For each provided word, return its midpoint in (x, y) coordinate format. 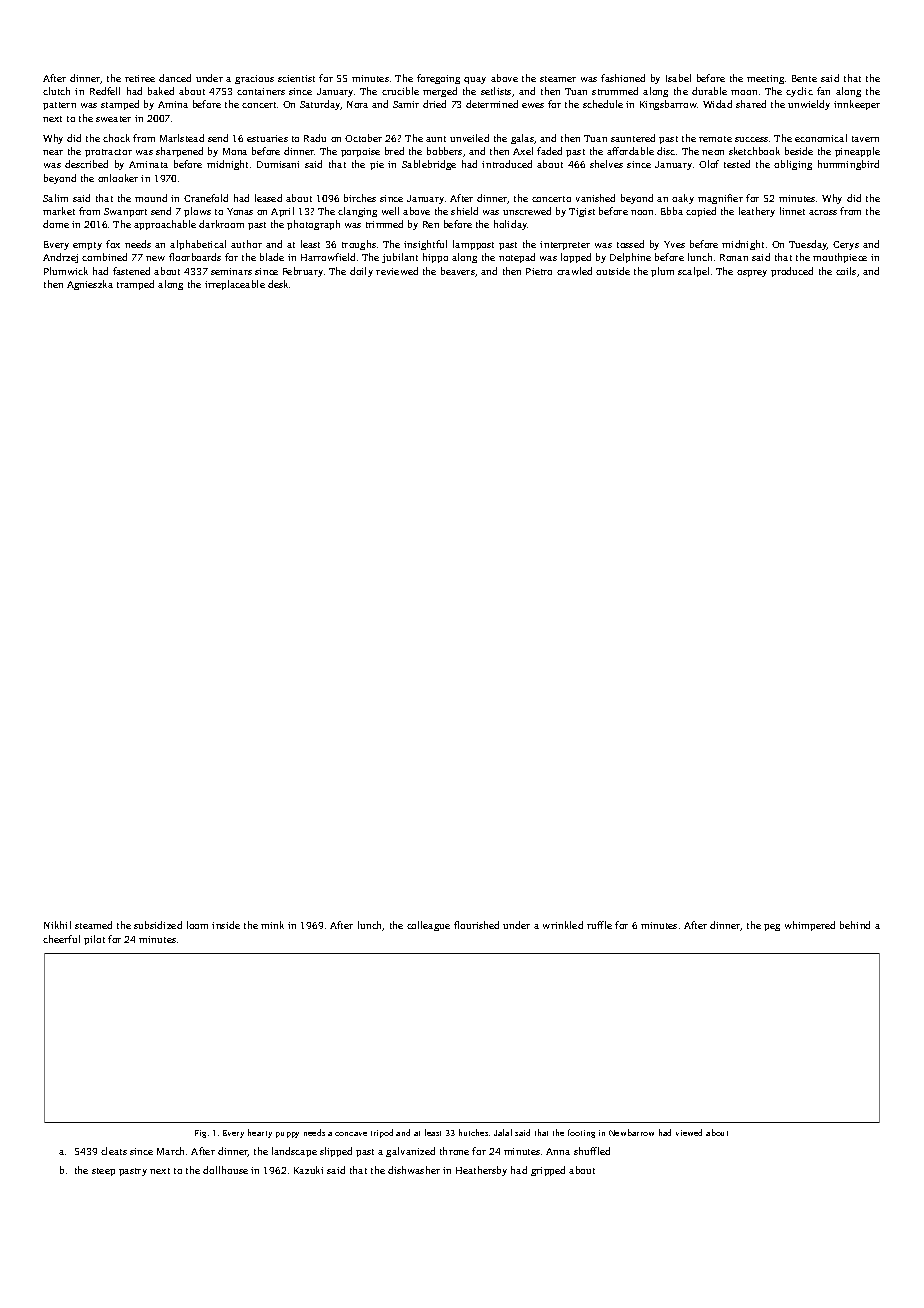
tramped (135, 285)
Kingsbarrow (668, 105)
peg (772, 927)
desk (278, 284)
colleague (428, 926)
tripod (382, 1133)
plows (197, 212)
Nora (357, 104)
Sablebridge (429, 165)
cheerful (61, 939)
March (170, 1151)
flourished (476, 925)
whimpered (810, 926)
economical (821, 138)
